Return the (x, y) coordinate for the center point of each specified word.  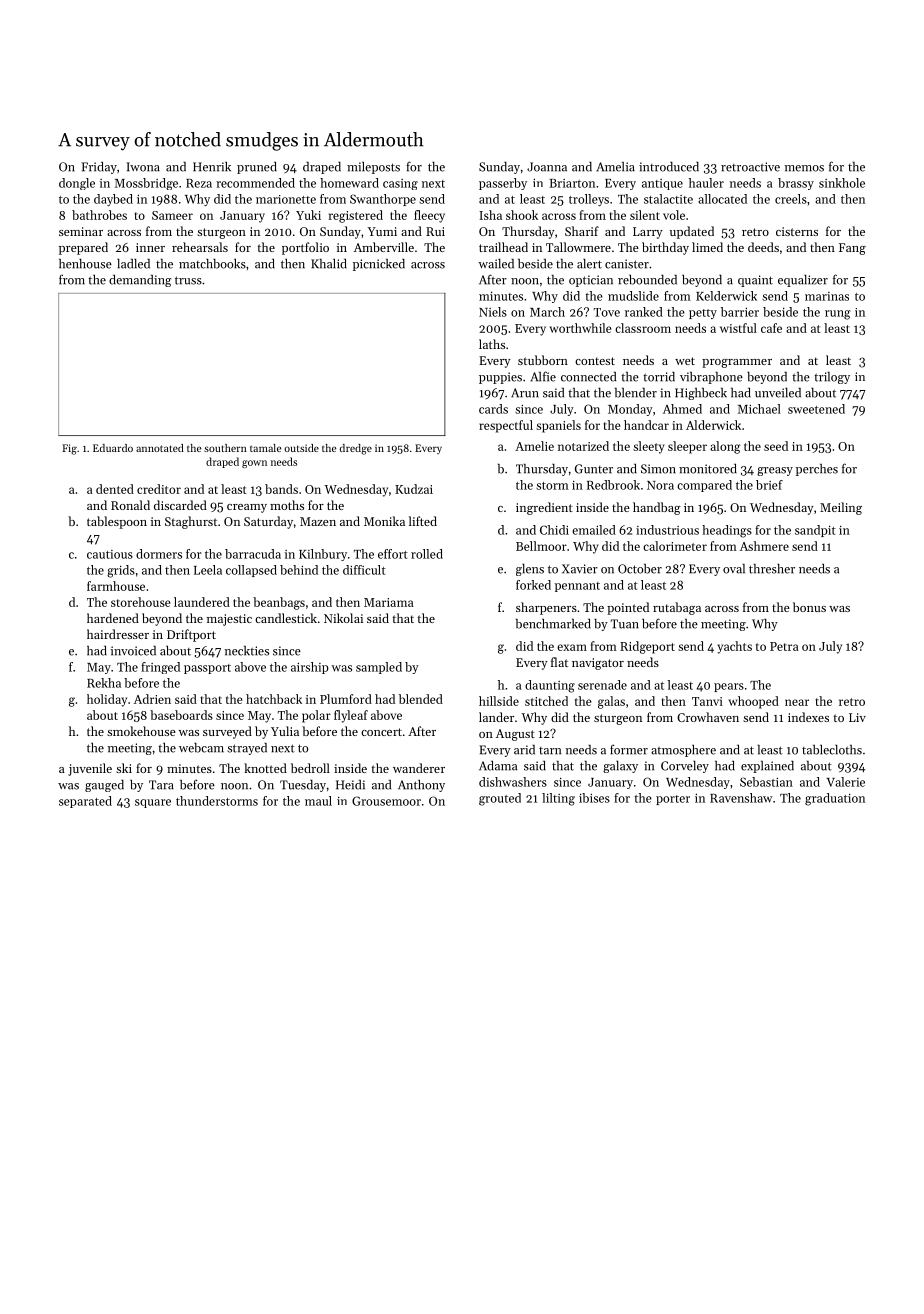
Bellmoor (541, 546)
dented (115, 489)
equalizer (803, 280)
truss (188, 280)
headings (727, 531)
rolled (427, 554)
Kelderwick (726, 296)
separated (85, 802)
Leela (208, 570)
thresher (772, 569)
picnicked (379, 265)
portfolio (305, 248)
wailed (496, 263)
